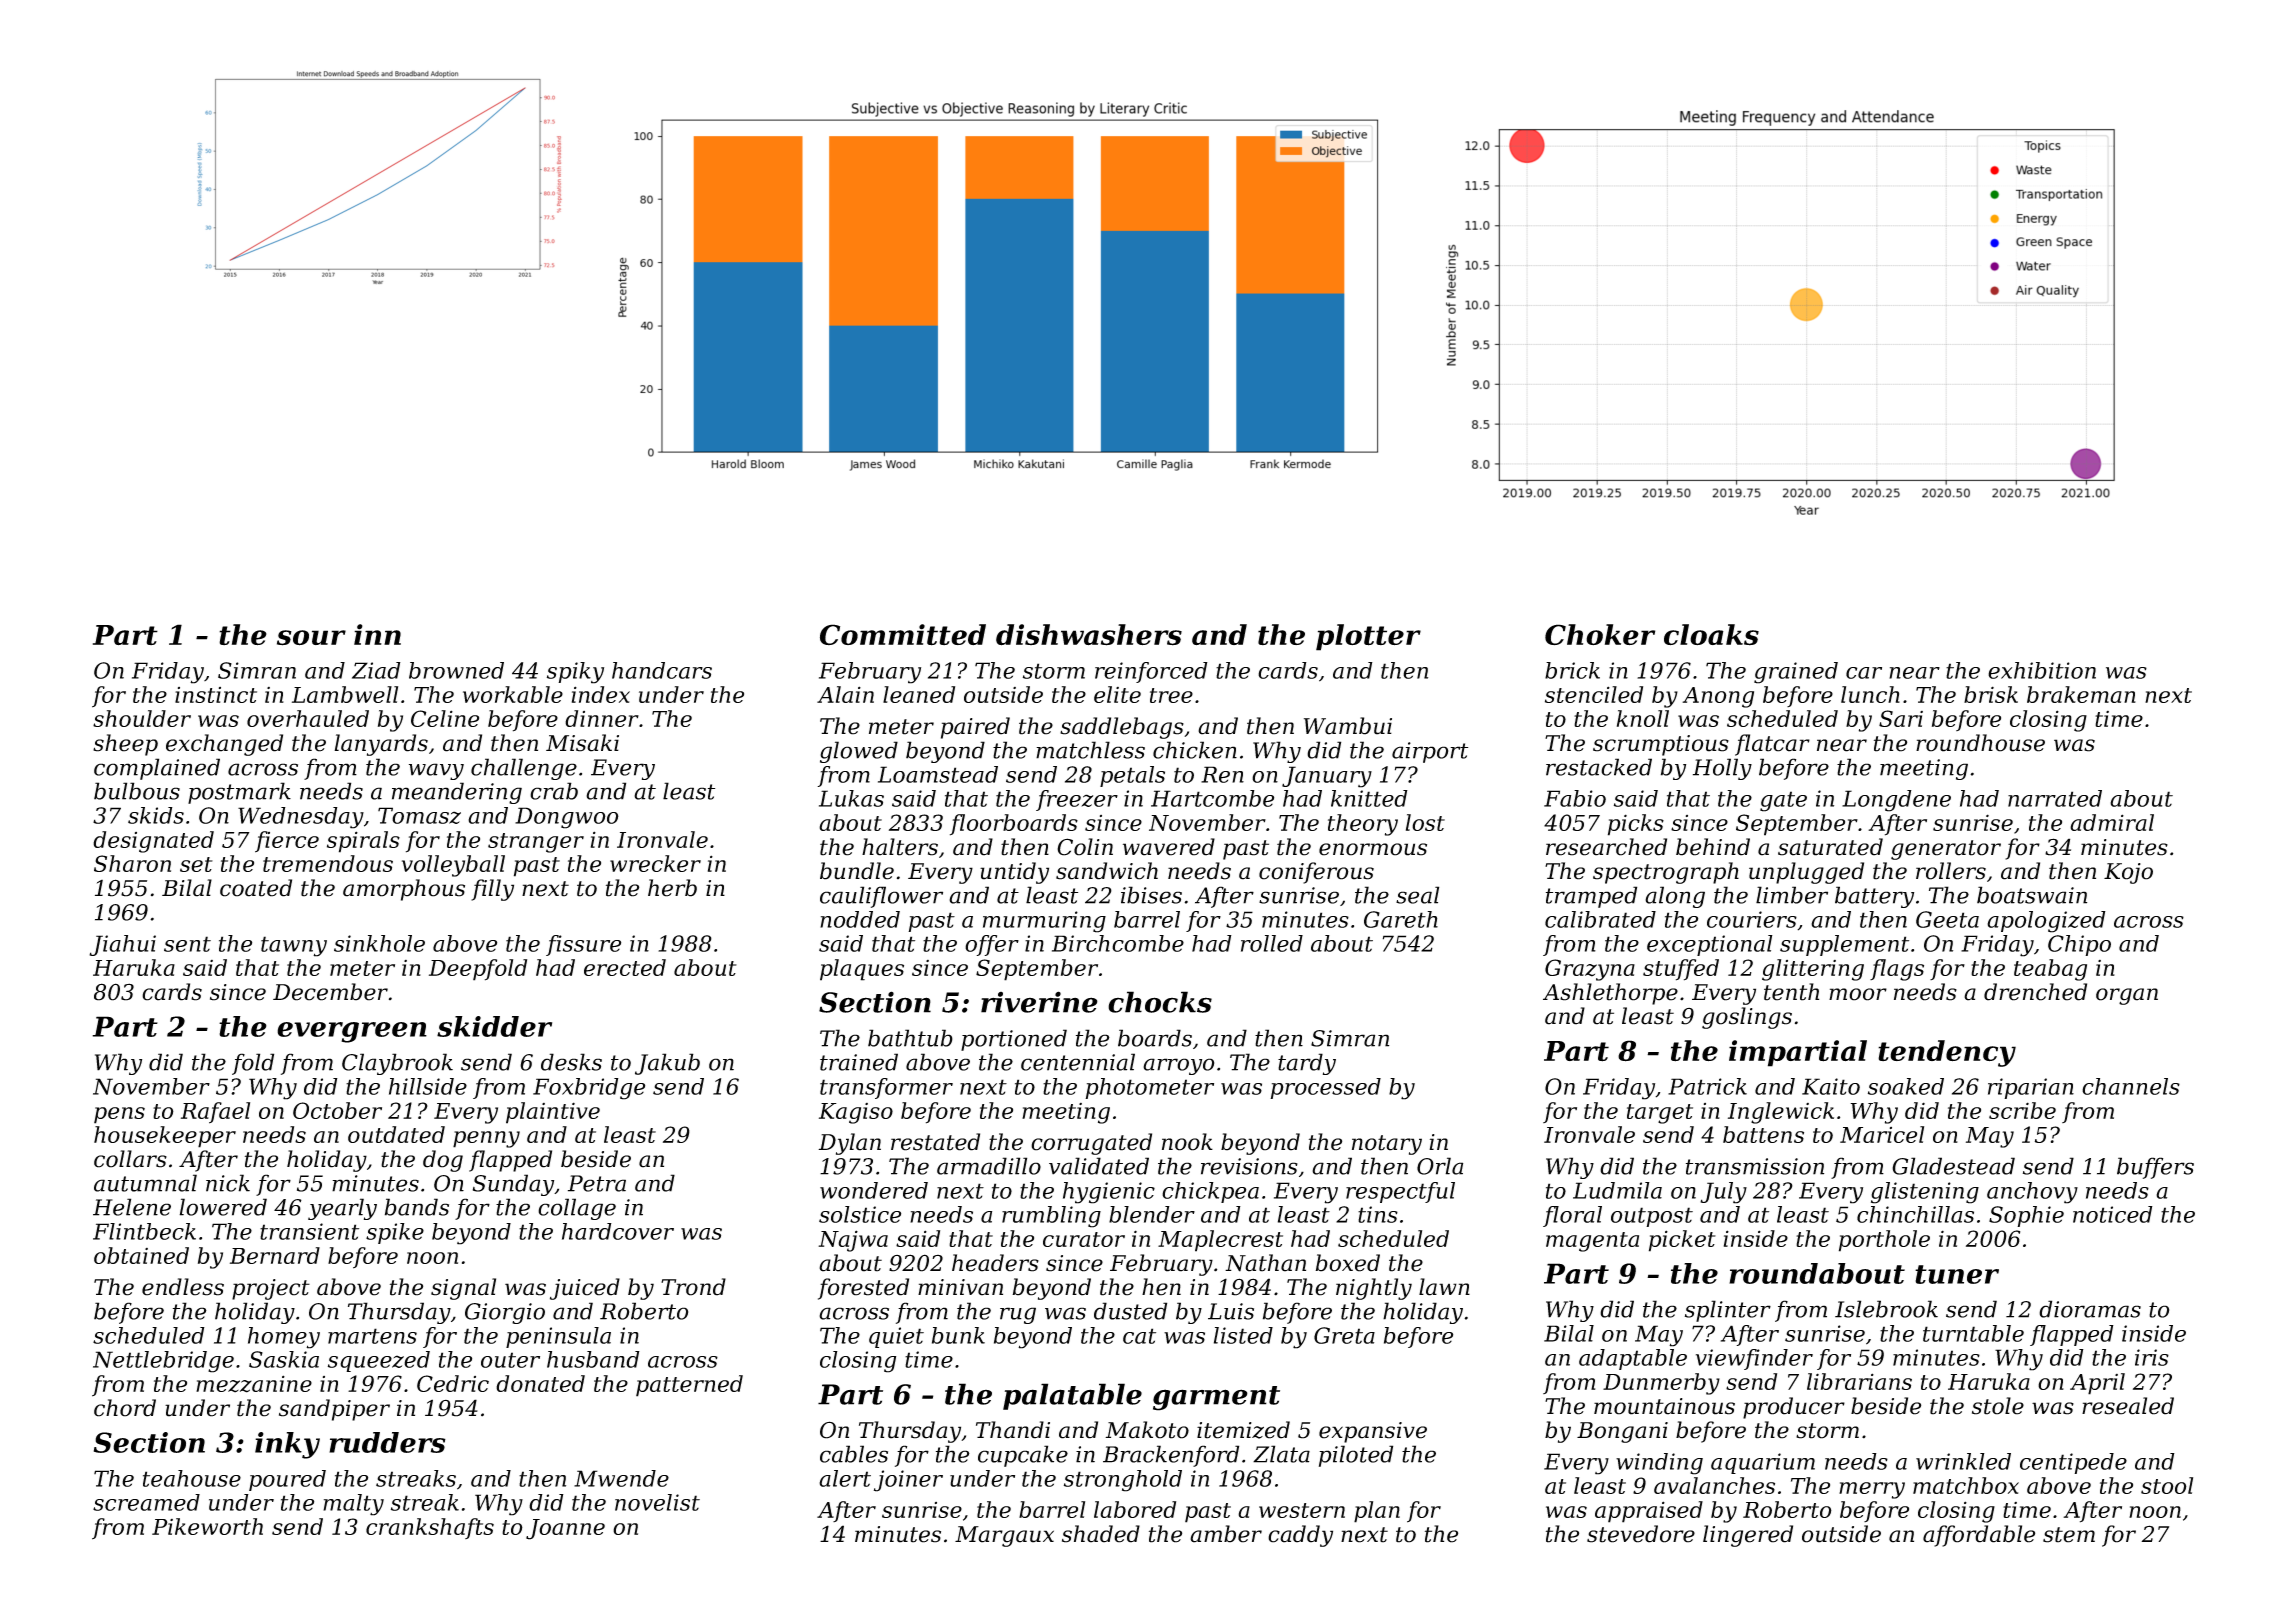  What do you see at coordinates (287, 1480) in the screenshot?
I see `poured` at bounding box center [287, 1480].
